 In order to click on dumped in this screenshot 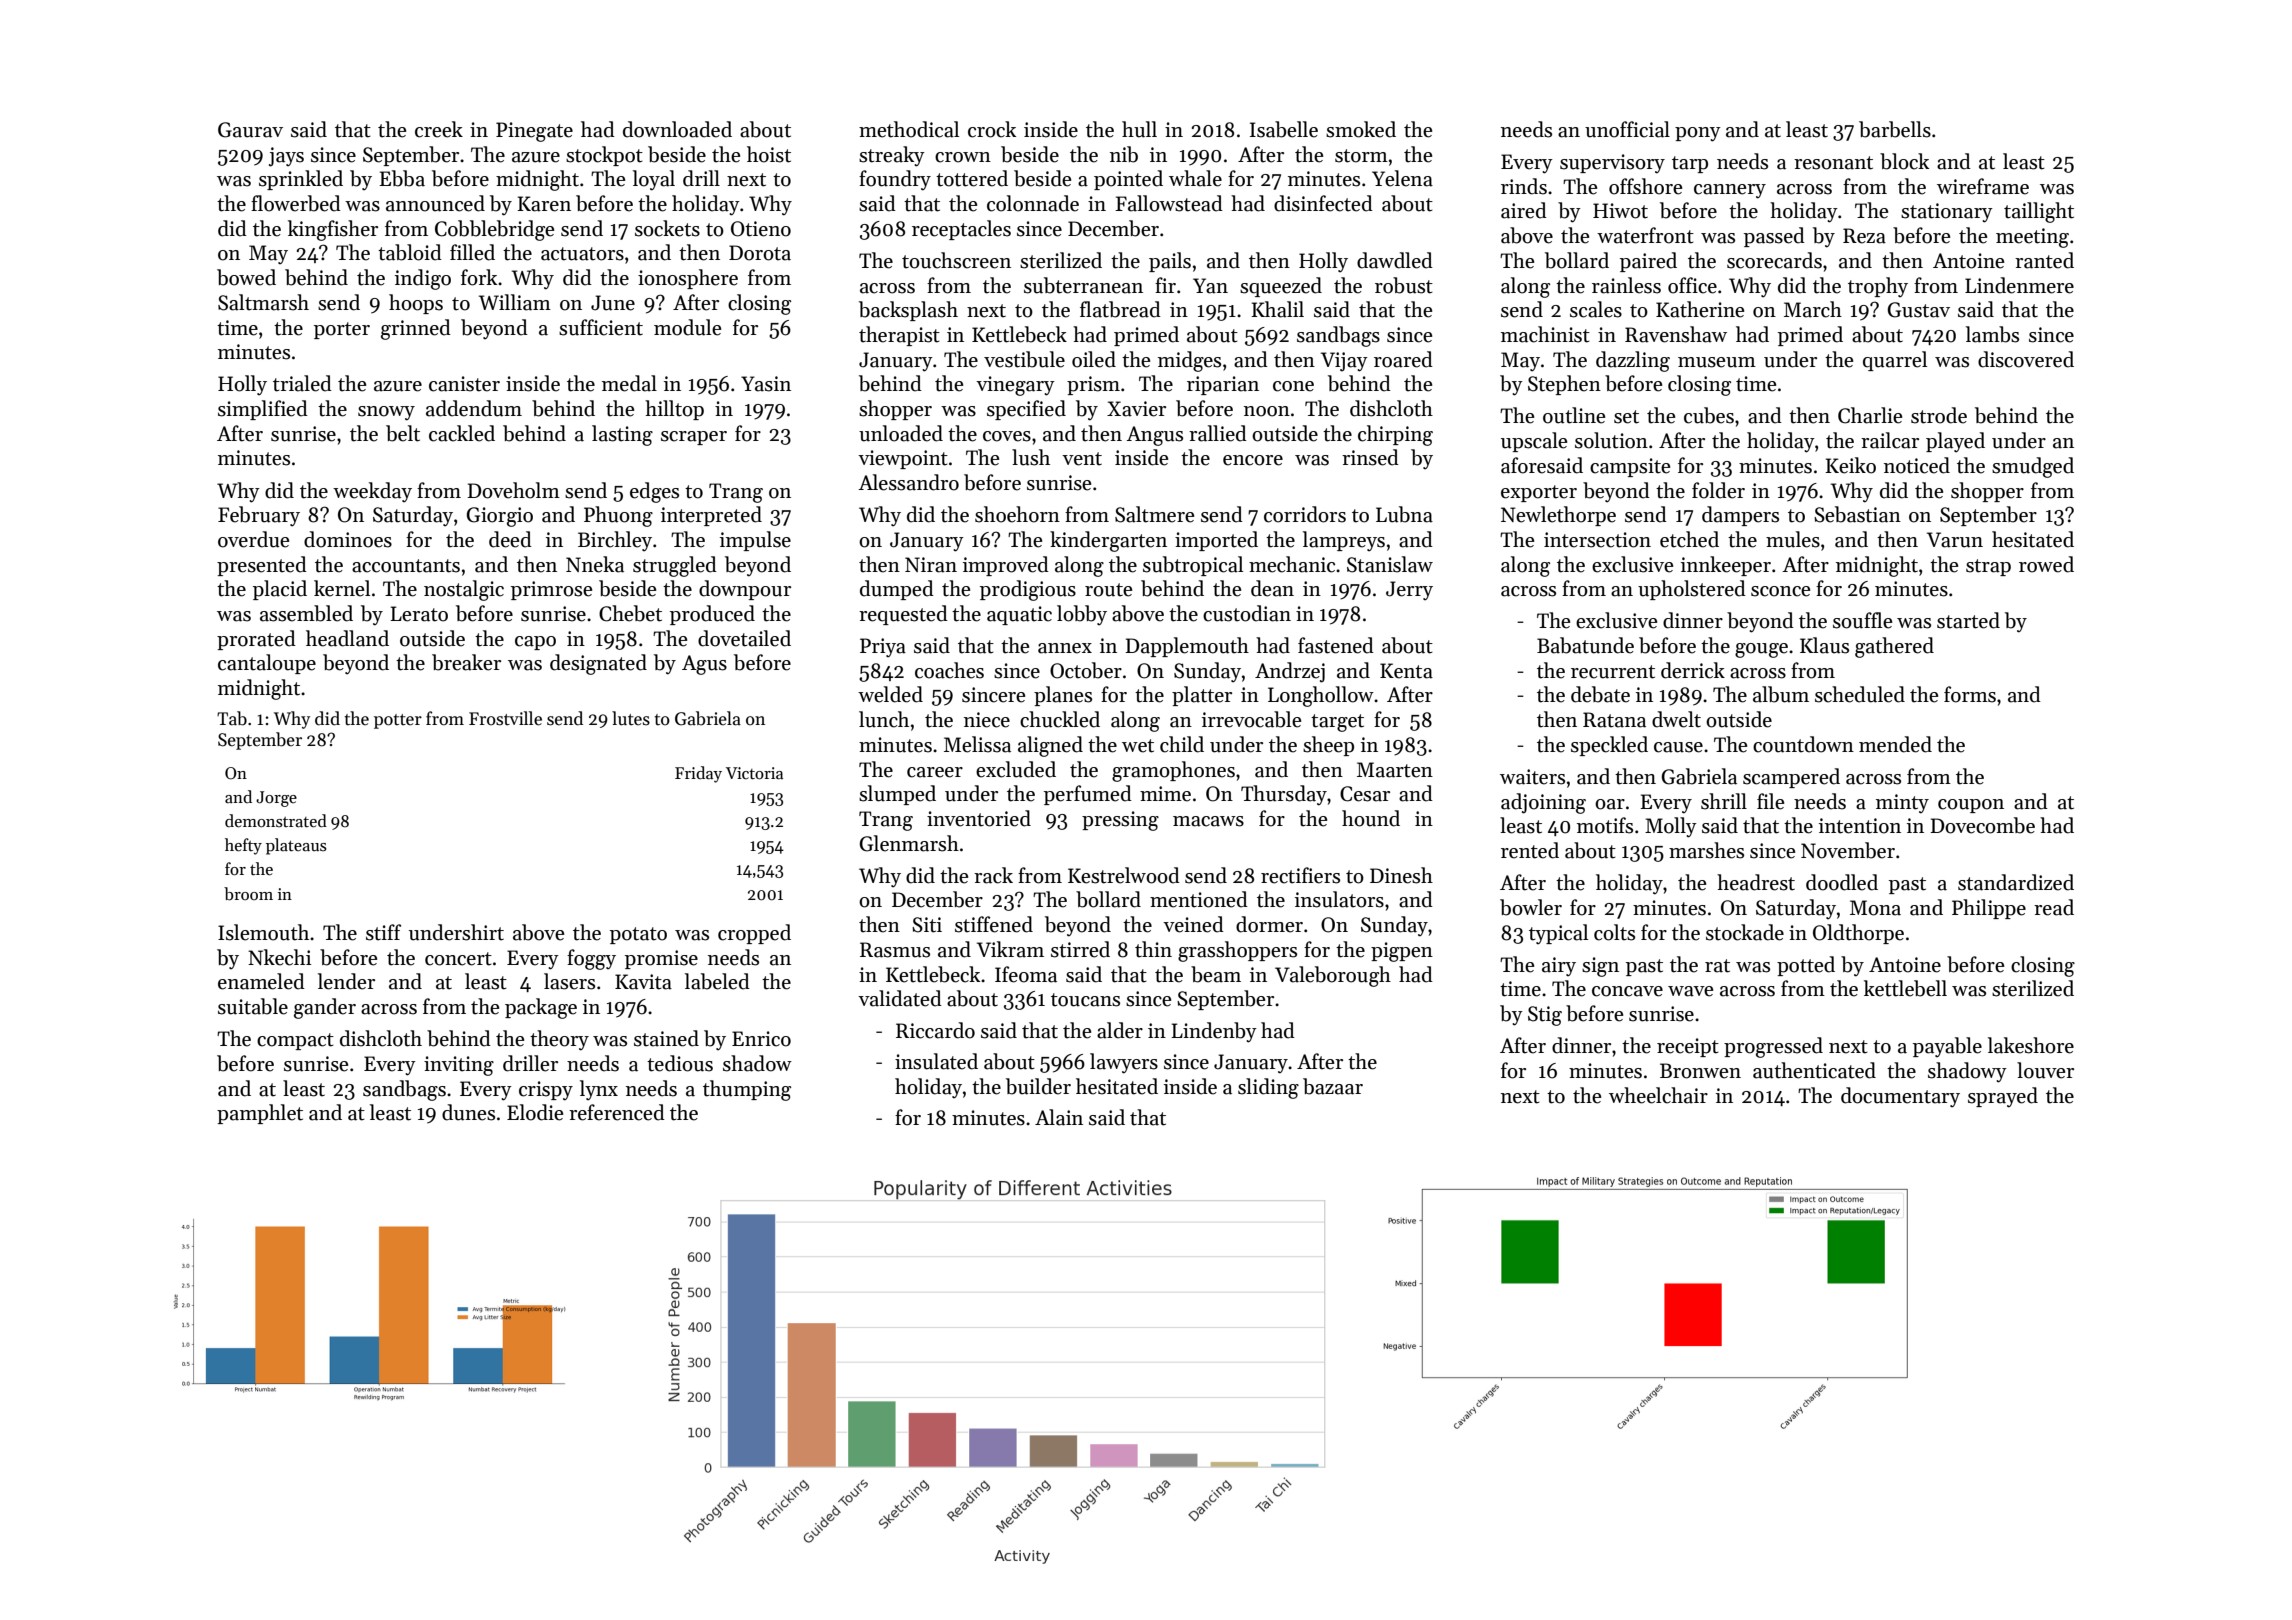, I will do `click(897, 590)`.
